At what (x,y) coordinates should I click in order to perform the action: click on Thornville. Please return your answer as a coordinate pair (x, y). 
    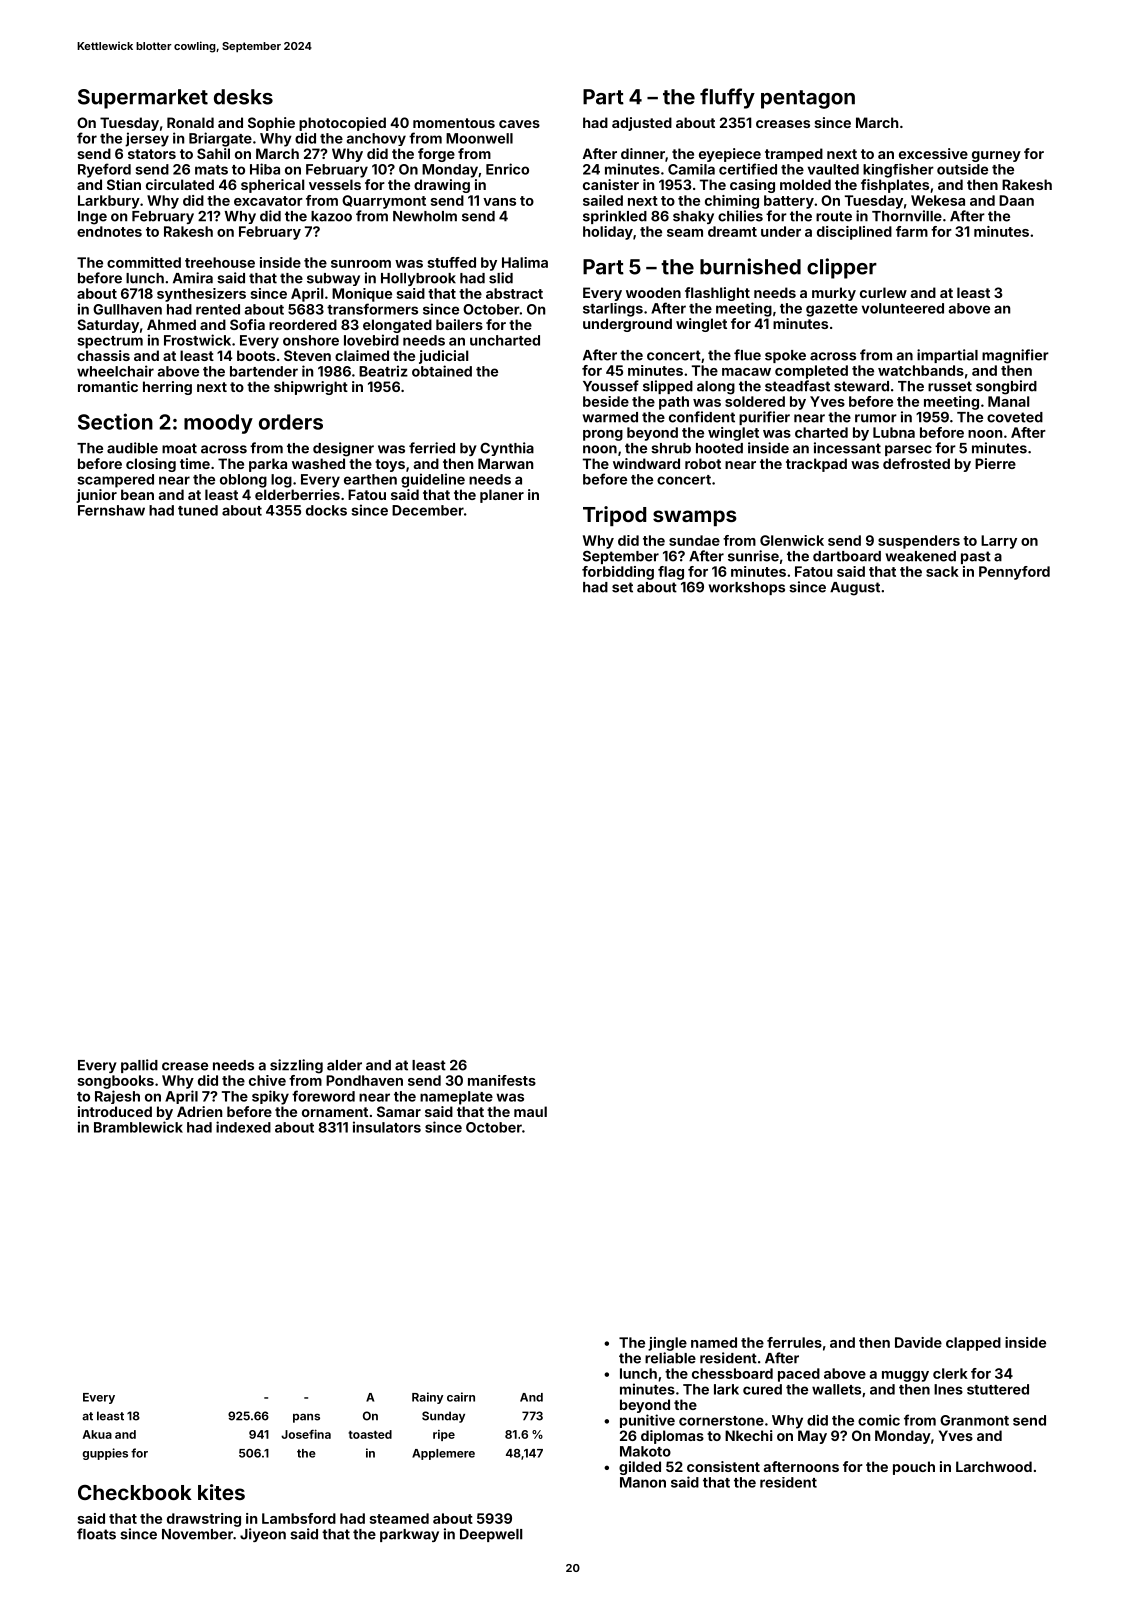
    Looking at the image, I should click on (907, 216).
